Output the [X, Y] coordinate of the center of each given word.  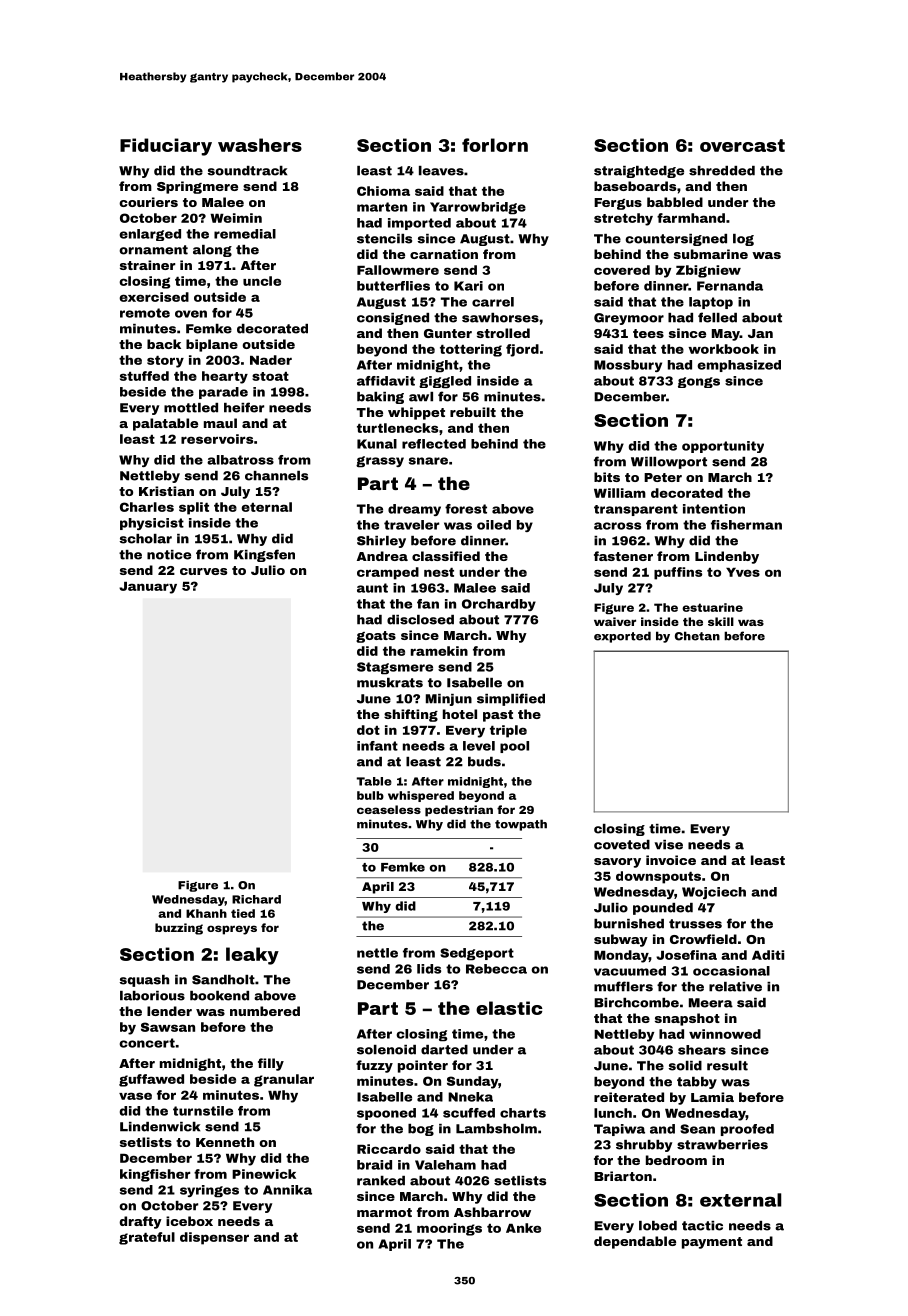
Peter [663, 477]
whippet [416, 413]
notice [169, 555]
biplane [212, 345]
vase [135, 1096]
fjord [522, 350]
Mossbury [628, 366]
